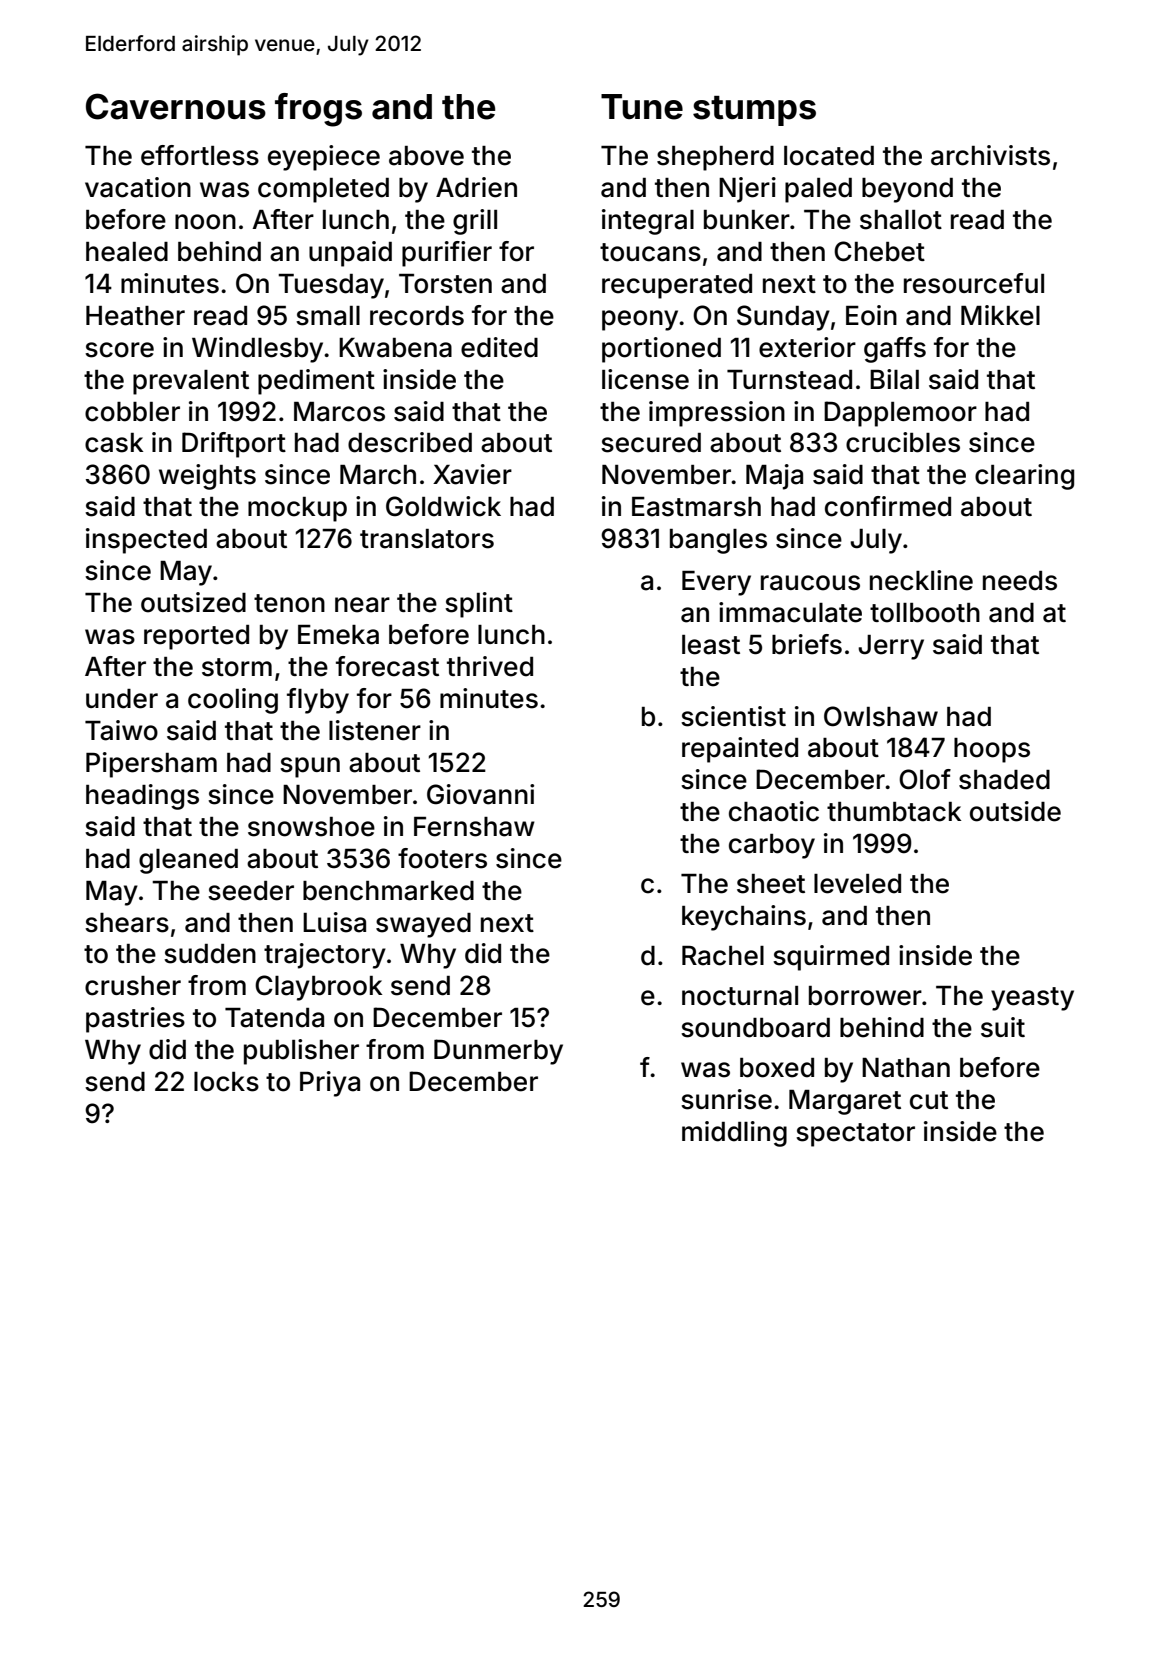  I want to click on trajectory, so click(325, 956).
